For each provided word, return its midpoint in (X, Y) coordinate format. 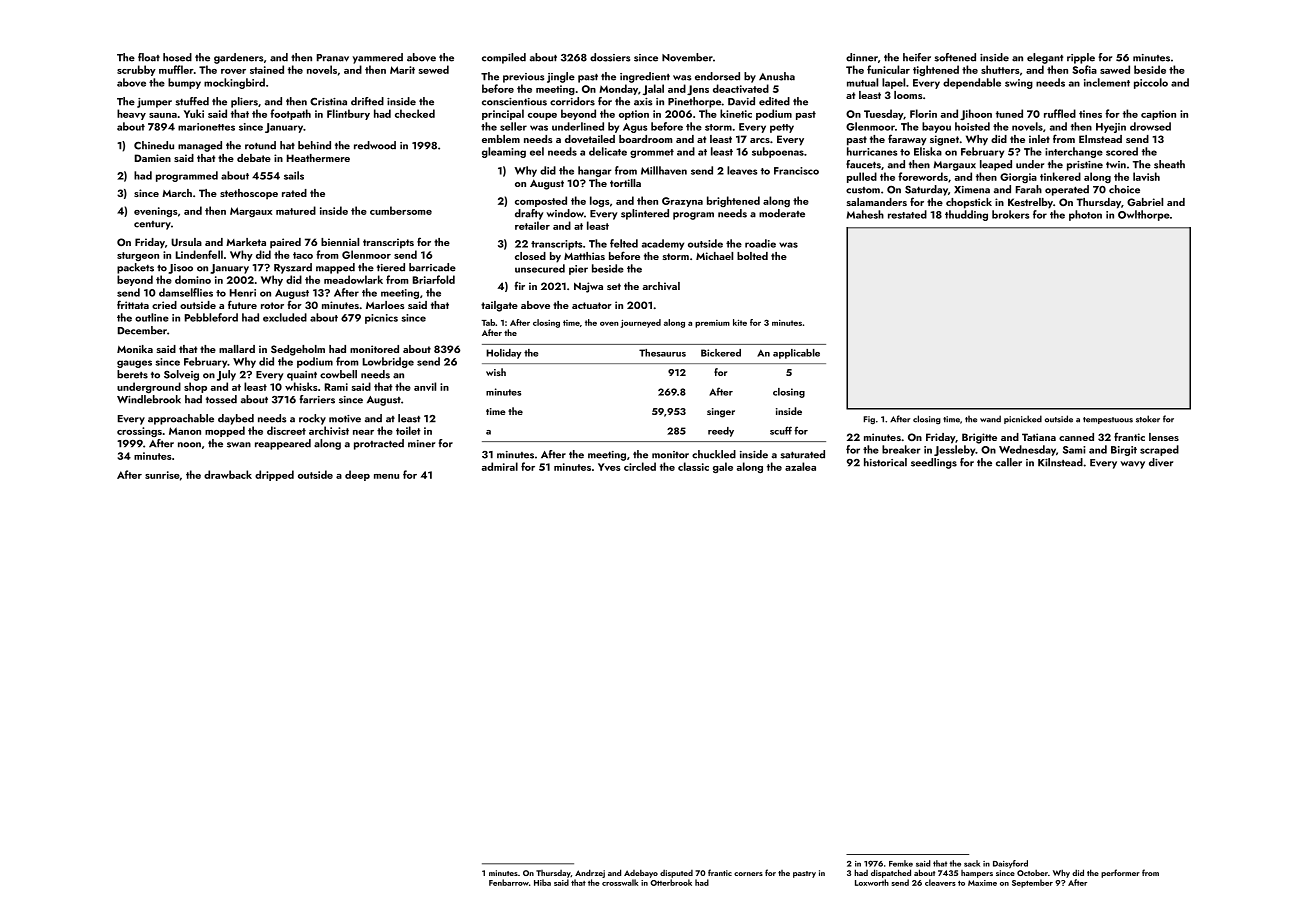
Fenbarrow (509, 882)
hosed (177, 57)
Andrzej (590, 873)
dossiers (610, 57)
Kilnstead (1060, 462)
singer (721, 413)
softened (955, 57)
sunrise (162, 475)
